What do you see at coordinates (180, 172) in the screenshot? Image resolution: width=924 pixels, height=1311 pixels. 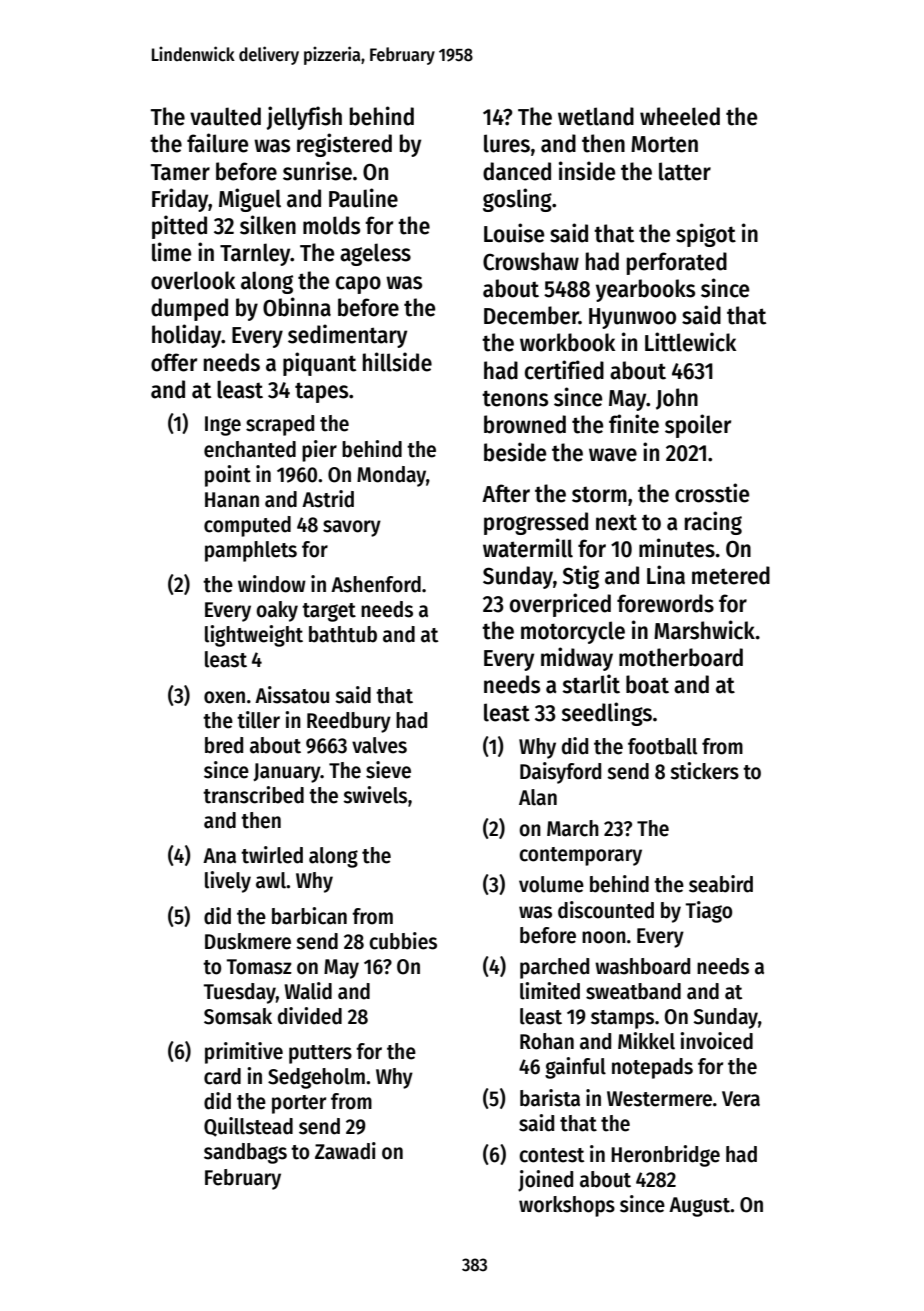 I see `Tamer` at bounding box center [180, 172].
